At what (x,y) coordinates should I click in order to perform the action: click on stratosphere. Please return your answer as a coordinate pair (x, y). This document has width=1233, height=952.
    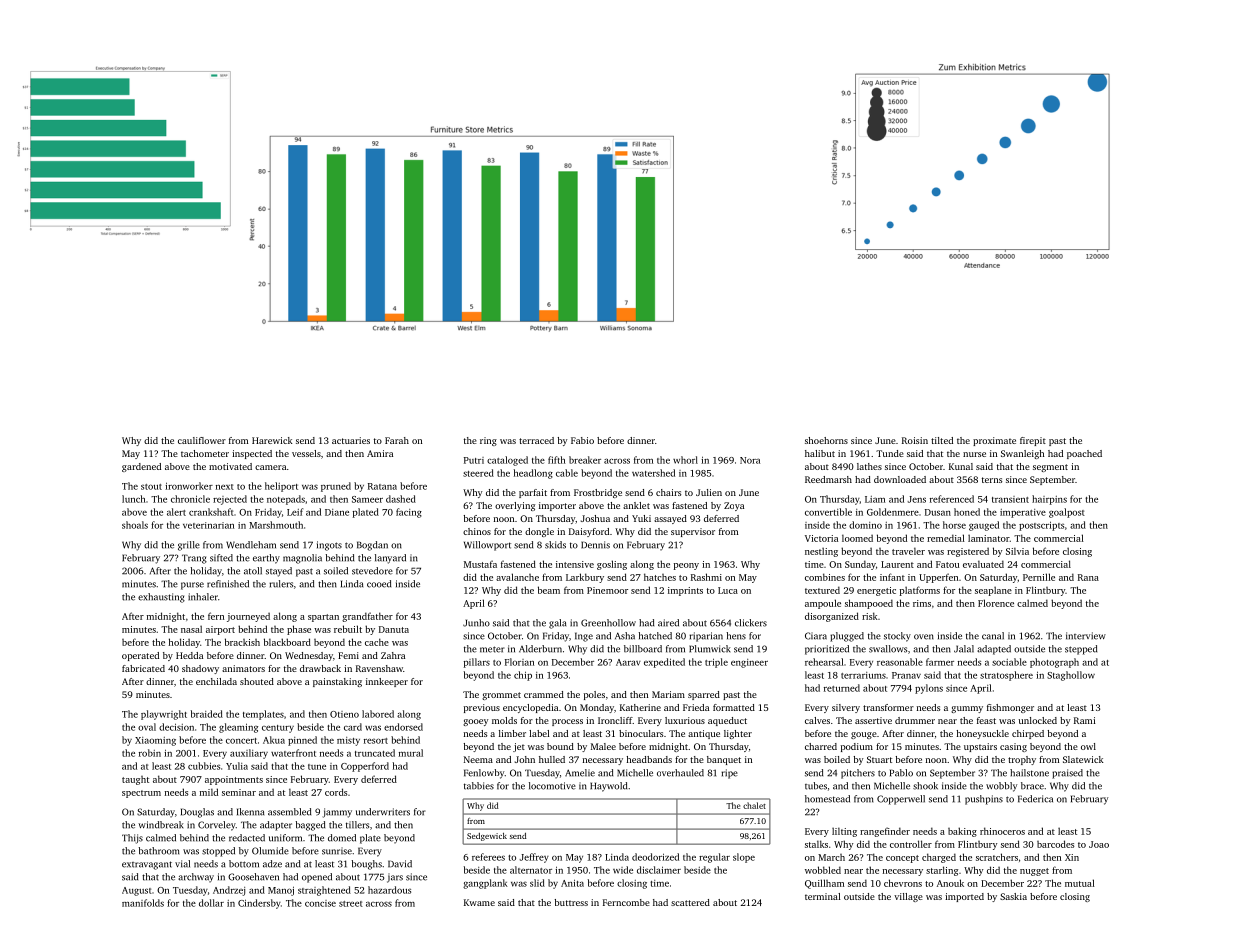
    Looking at the image, I should click on (1006, 676).
